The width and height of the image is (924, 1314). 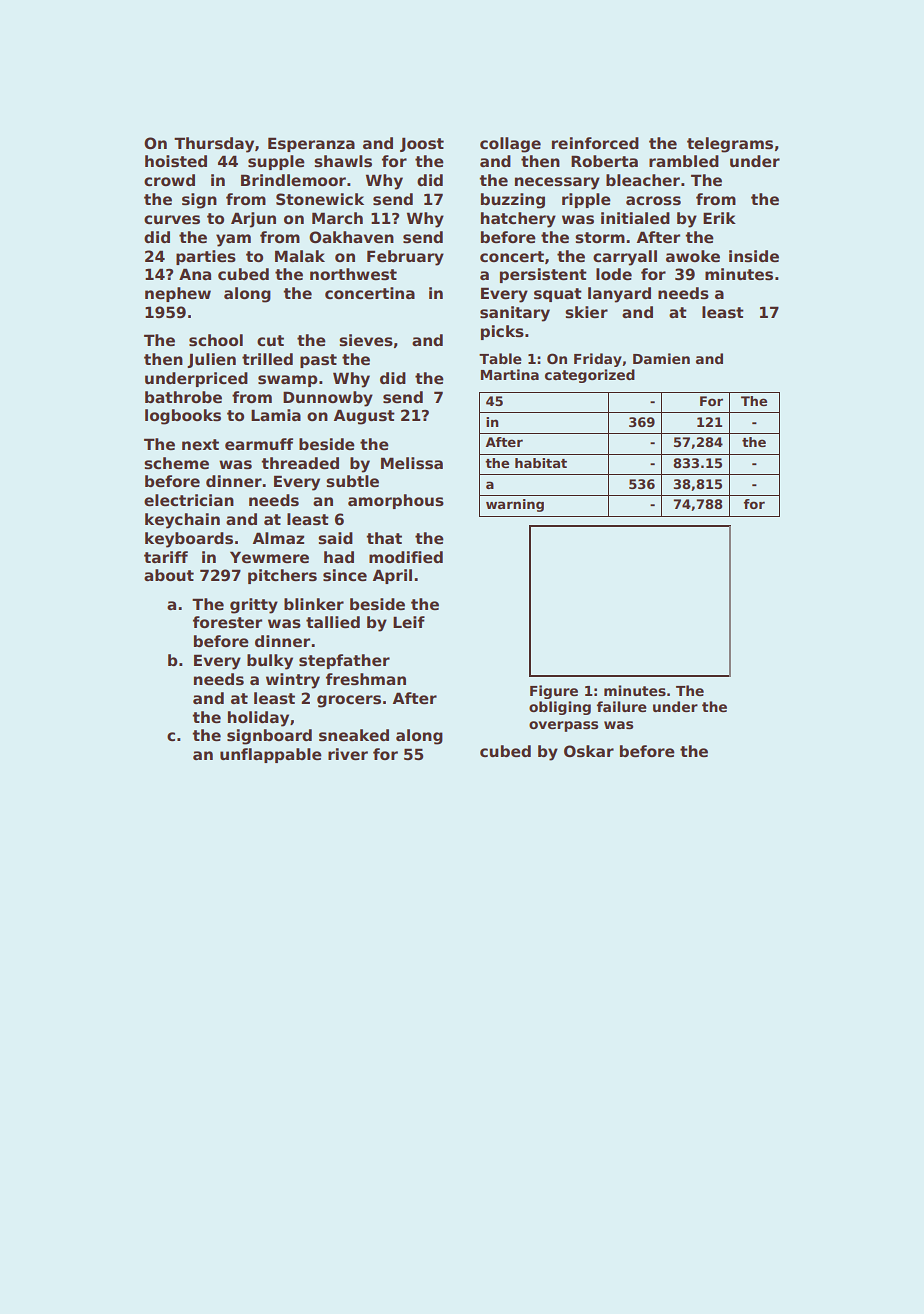 What do you see at coordinates (589, 751) in the image?
I see `Oskar` at bounding box center [589, 751].
